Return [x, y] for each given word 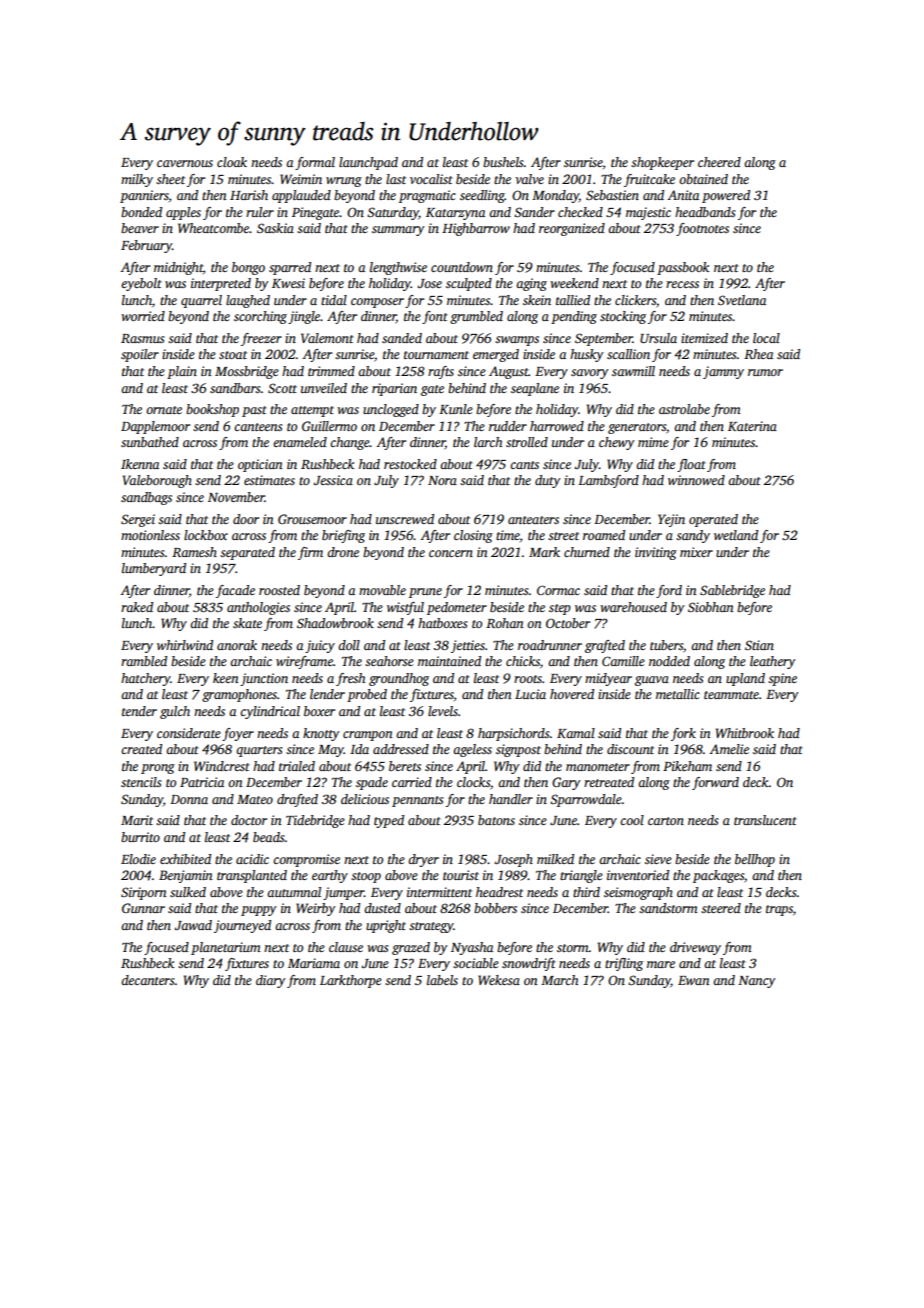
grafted [605, 646]
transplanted [252, 876]
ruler [260, 212]
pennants [417, 801]
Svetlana [742, 300]
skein [537, 300]
